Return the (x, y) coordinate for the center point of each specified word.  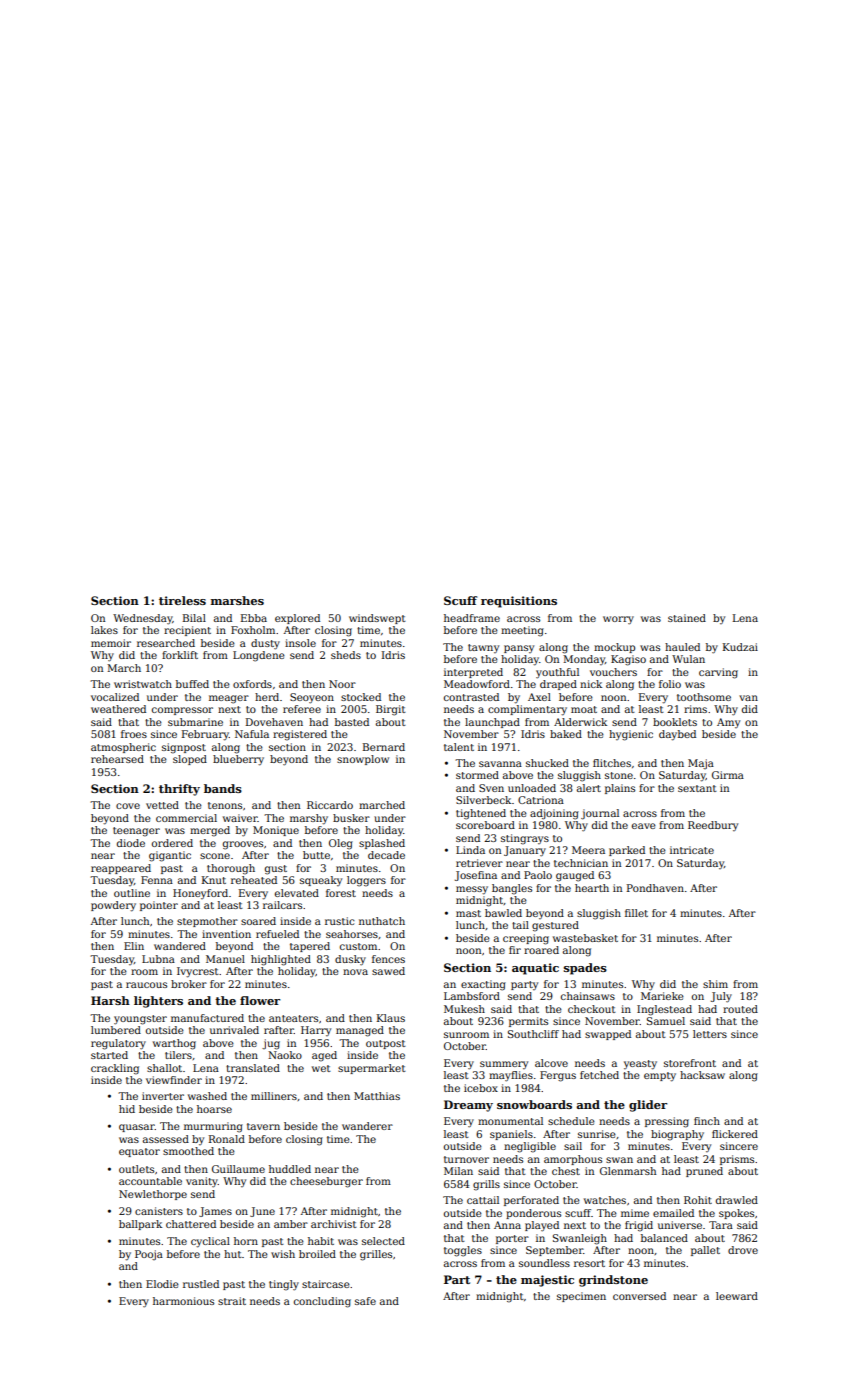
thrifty (179, 790)
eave (644, 826)
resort (589, 1263)
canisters (159, 1211)
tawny (483, 648)
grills (486, 1185)
